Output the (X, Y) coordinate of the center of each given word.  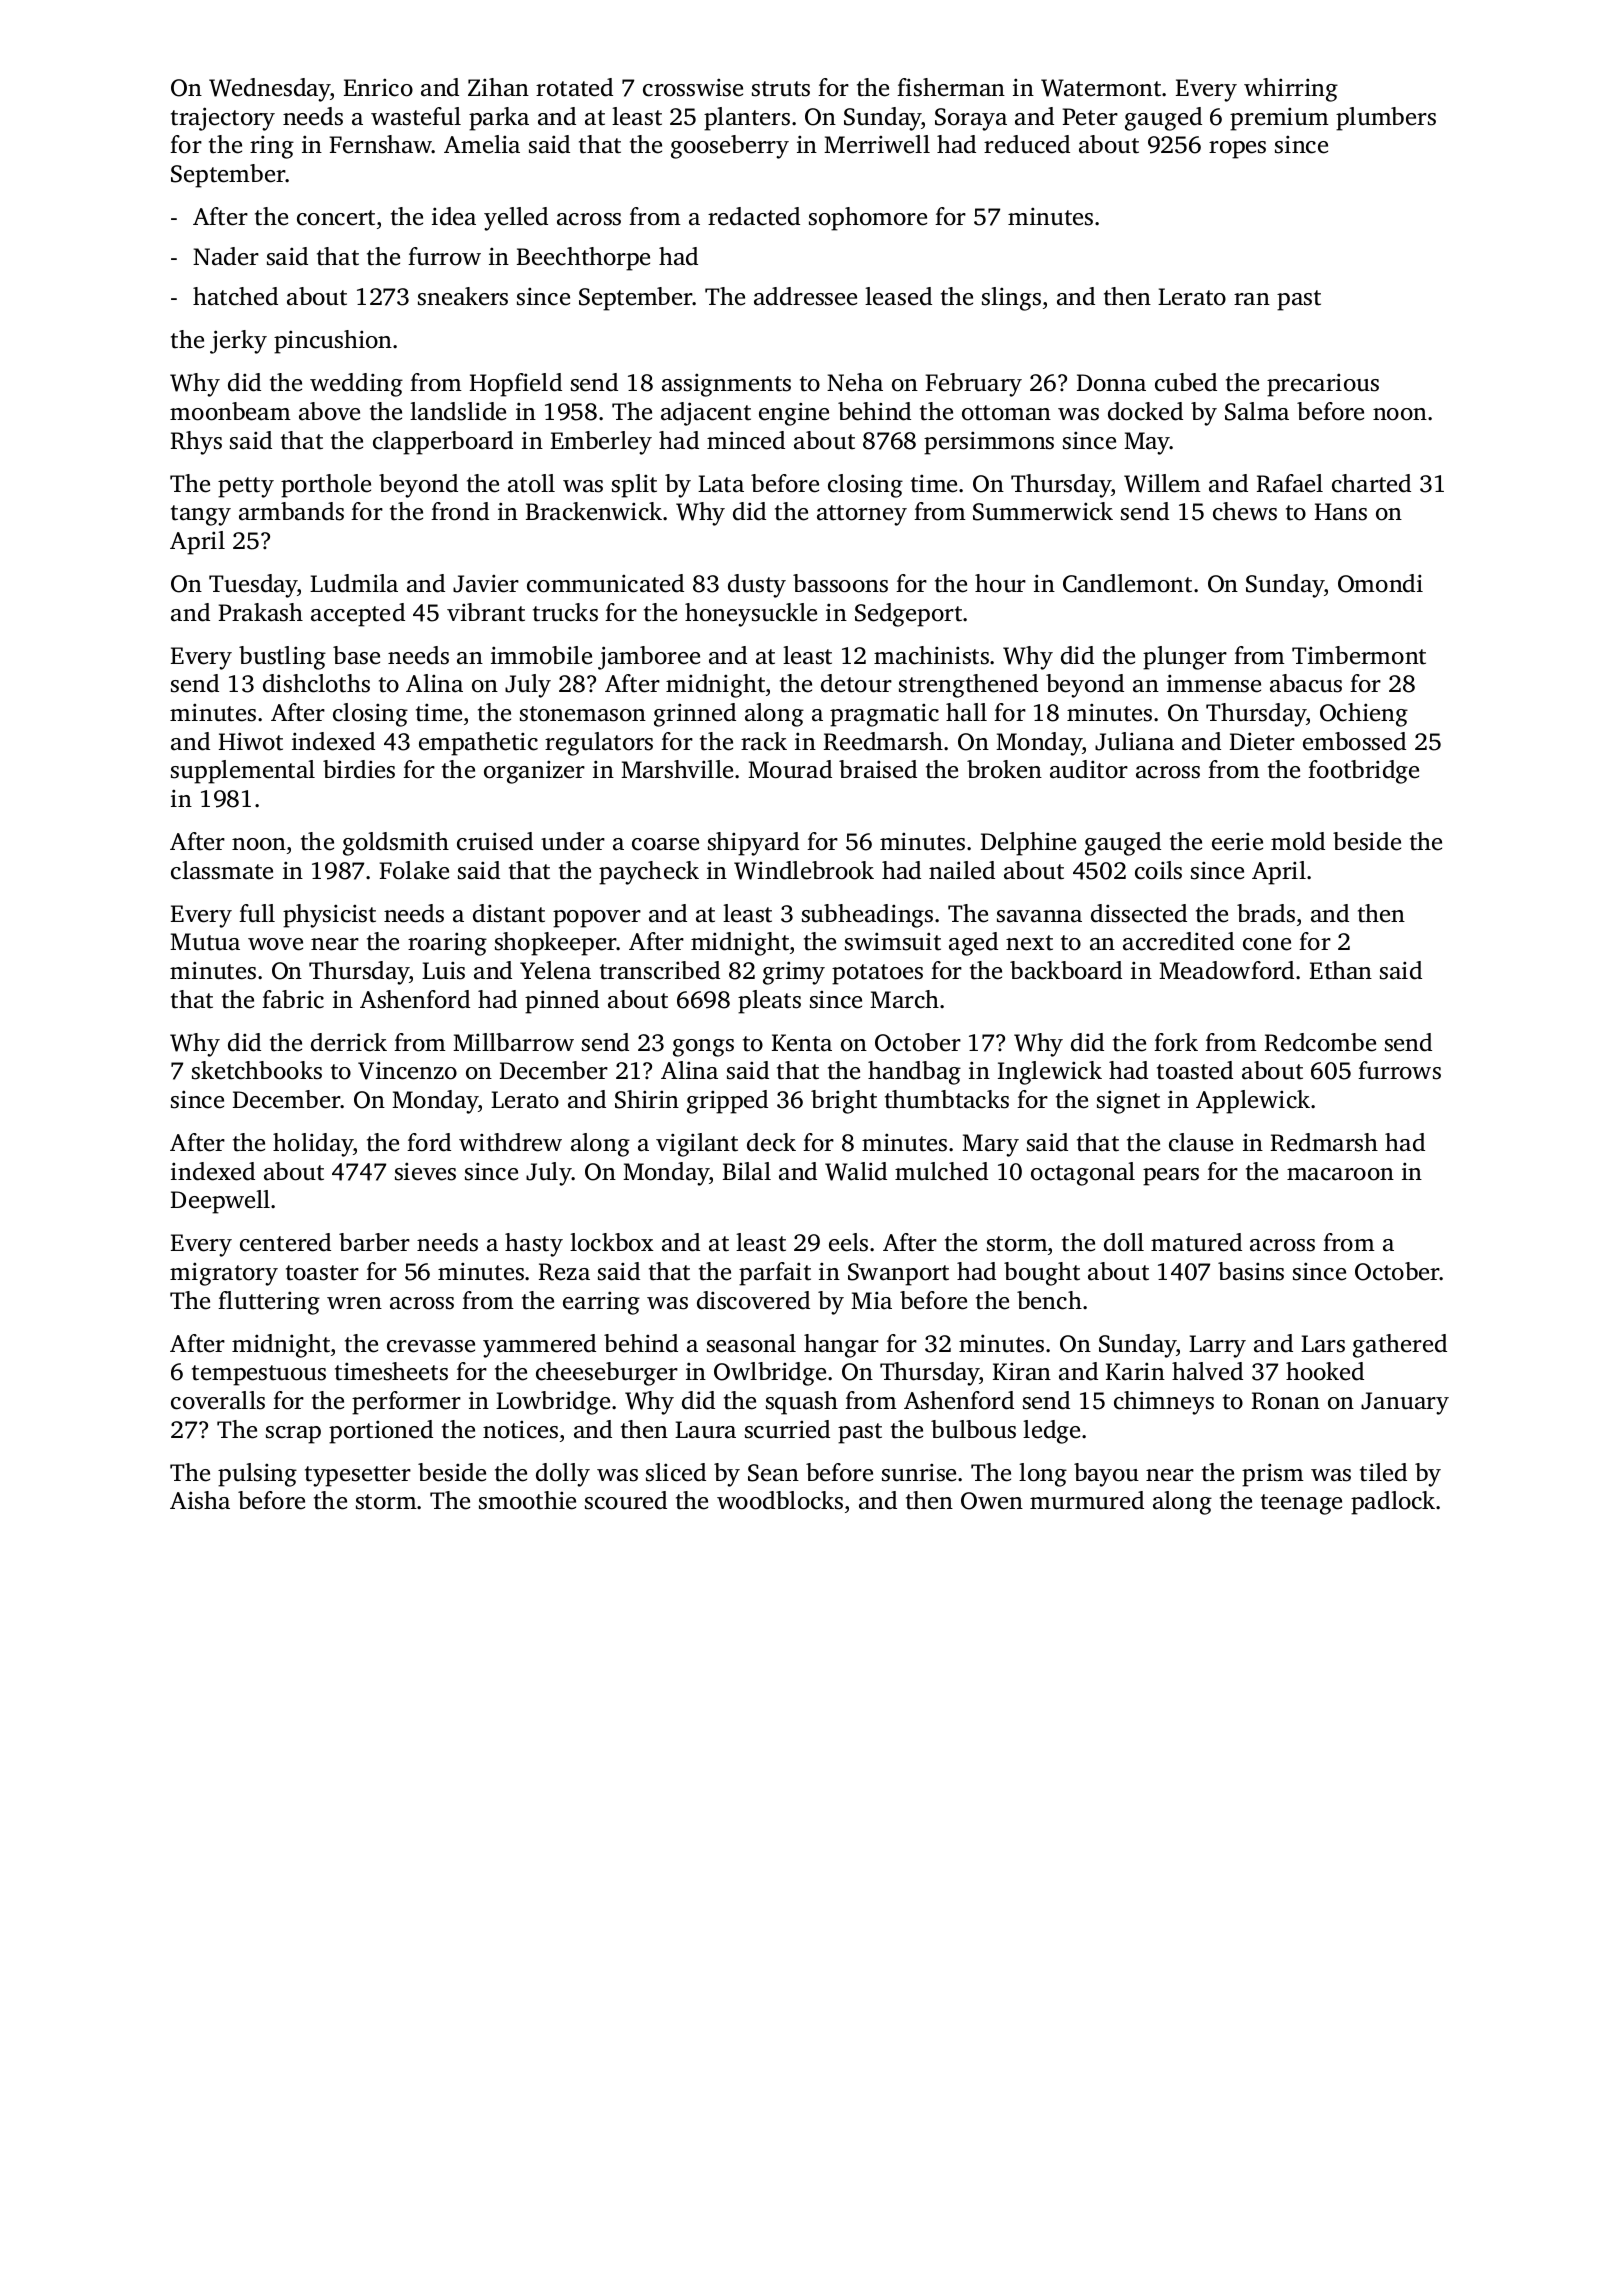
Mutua (205, 942)
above (329, 411)
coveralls (218, 1400)
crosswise (693, 87)
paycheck (649, 873)
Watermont (1102, 88)
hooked (1325, 1371)
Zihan (498, 87)
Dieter (1262, 741)
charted (1371, 483)
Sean (773, 1473)
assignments (726, 385)
